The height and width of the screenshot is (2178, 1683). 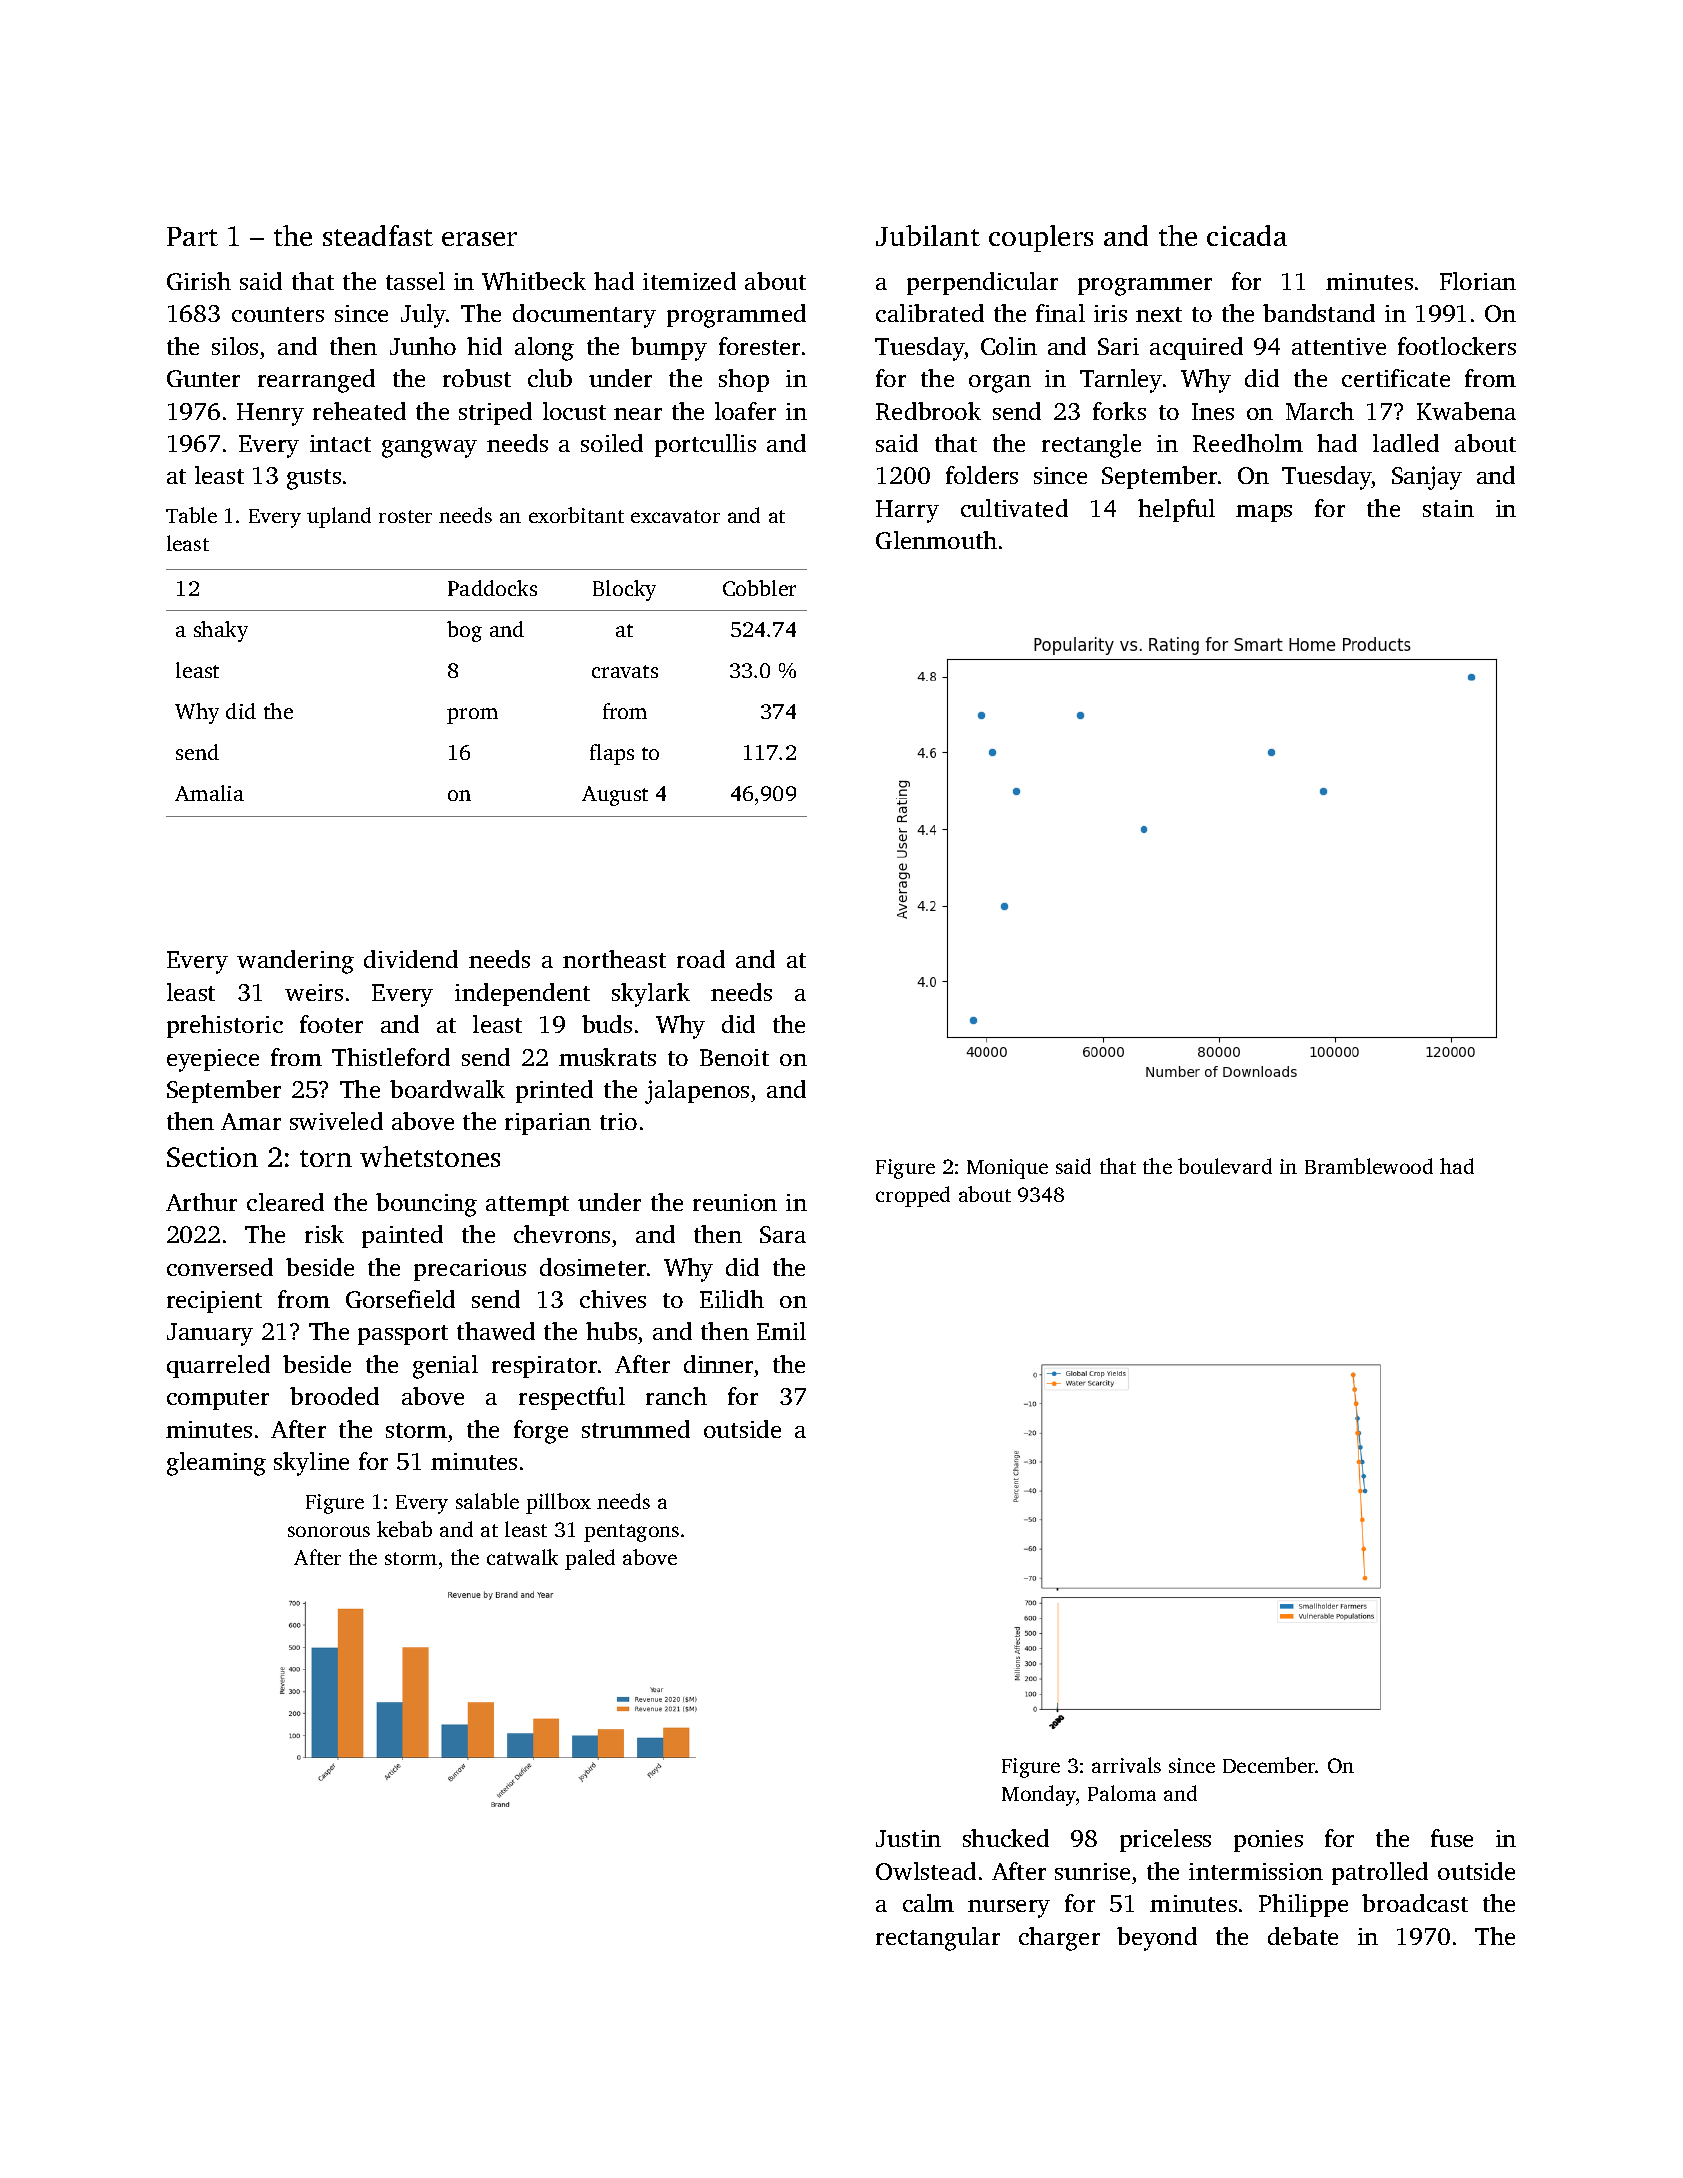 What do you see at coordinates (590, 1559) in the screenshot?
I see `paled` at bounding box center [590, 1559].
